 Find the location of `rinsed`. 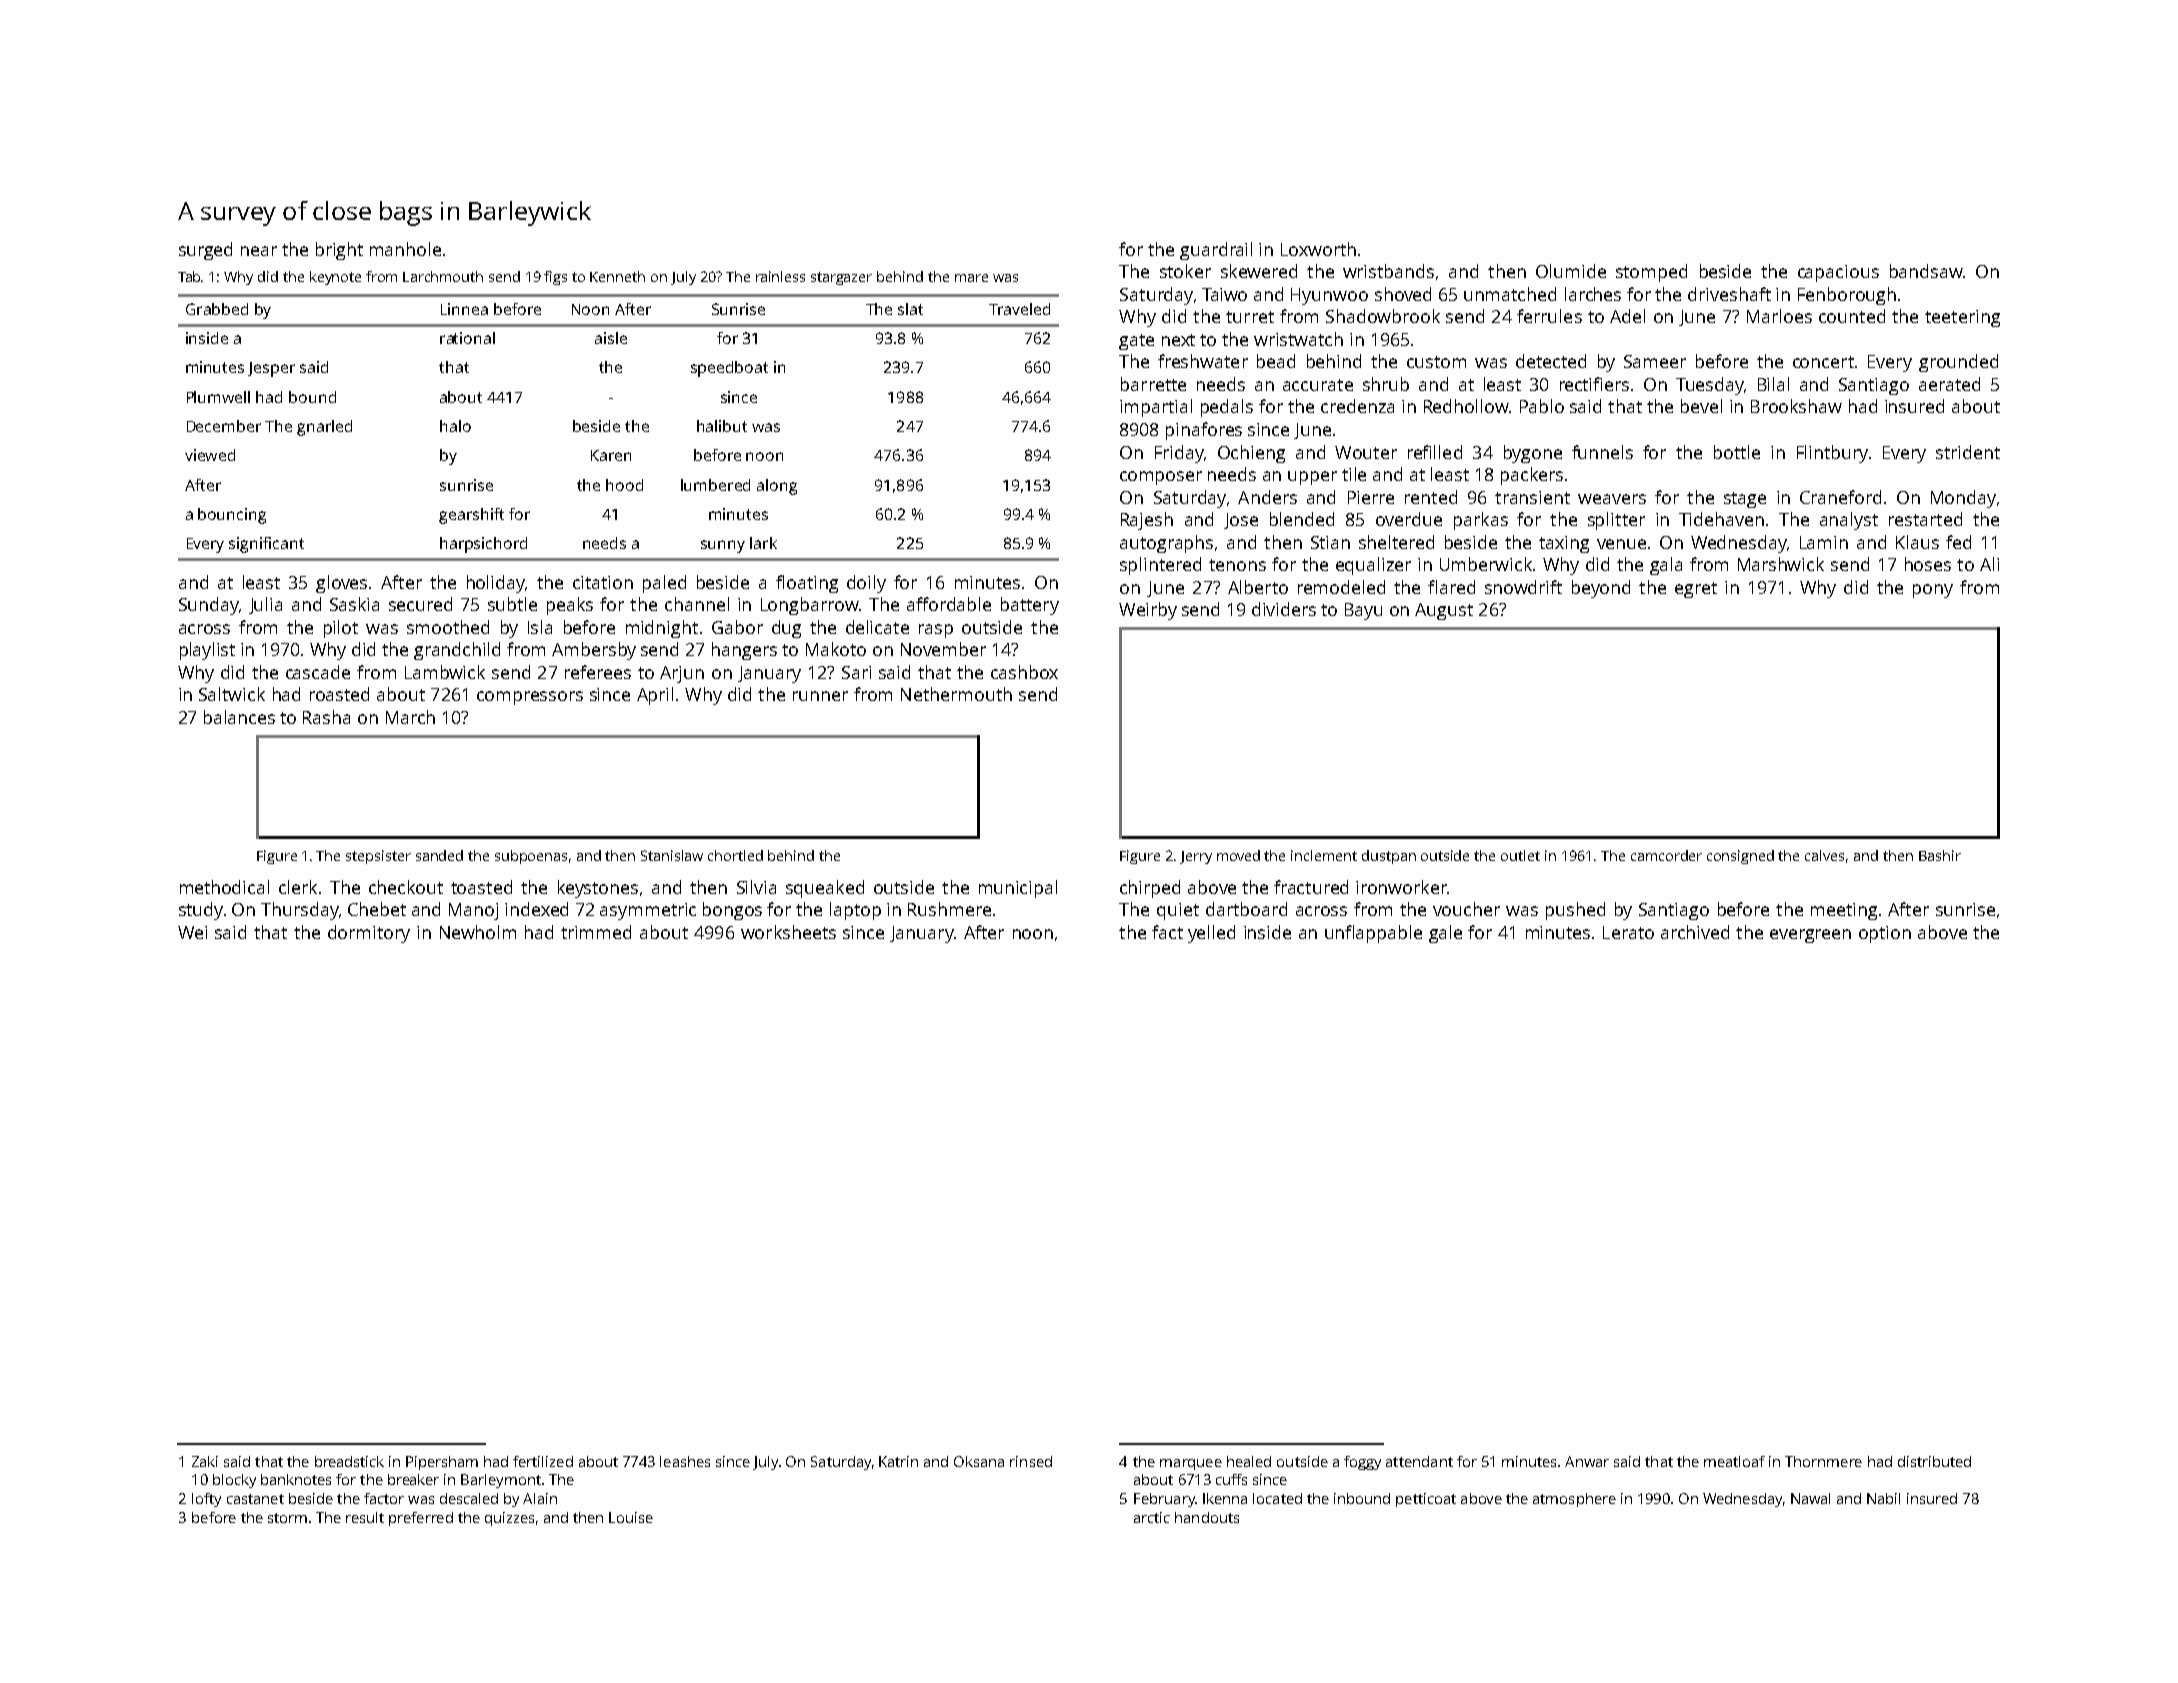

rinsed is located at coordinates (1031, 1461).
